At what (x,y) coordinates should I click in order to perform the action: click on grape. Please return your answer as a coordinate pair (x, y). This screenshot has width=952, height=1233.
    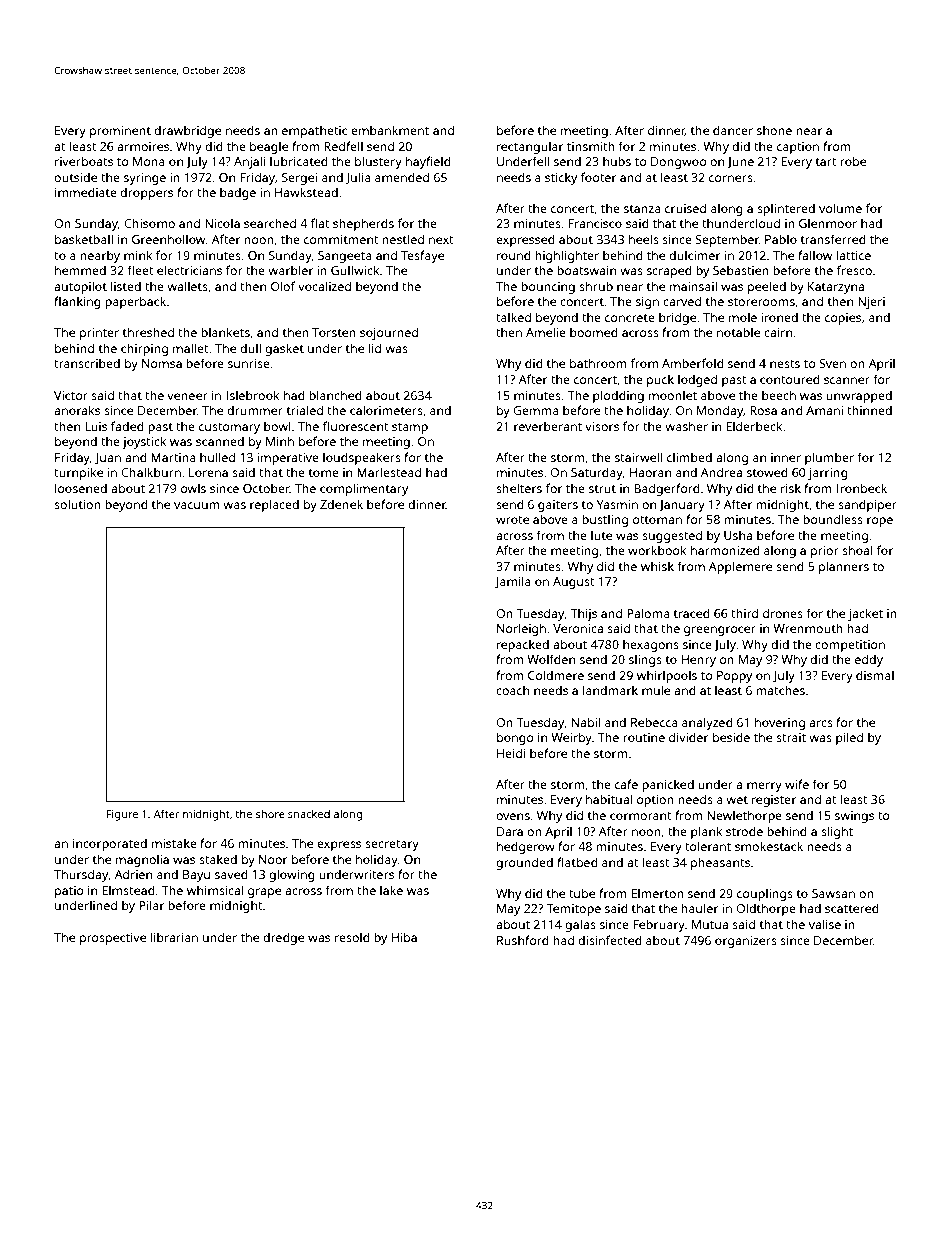
    Looking at the image, I should click on (264, 893).
